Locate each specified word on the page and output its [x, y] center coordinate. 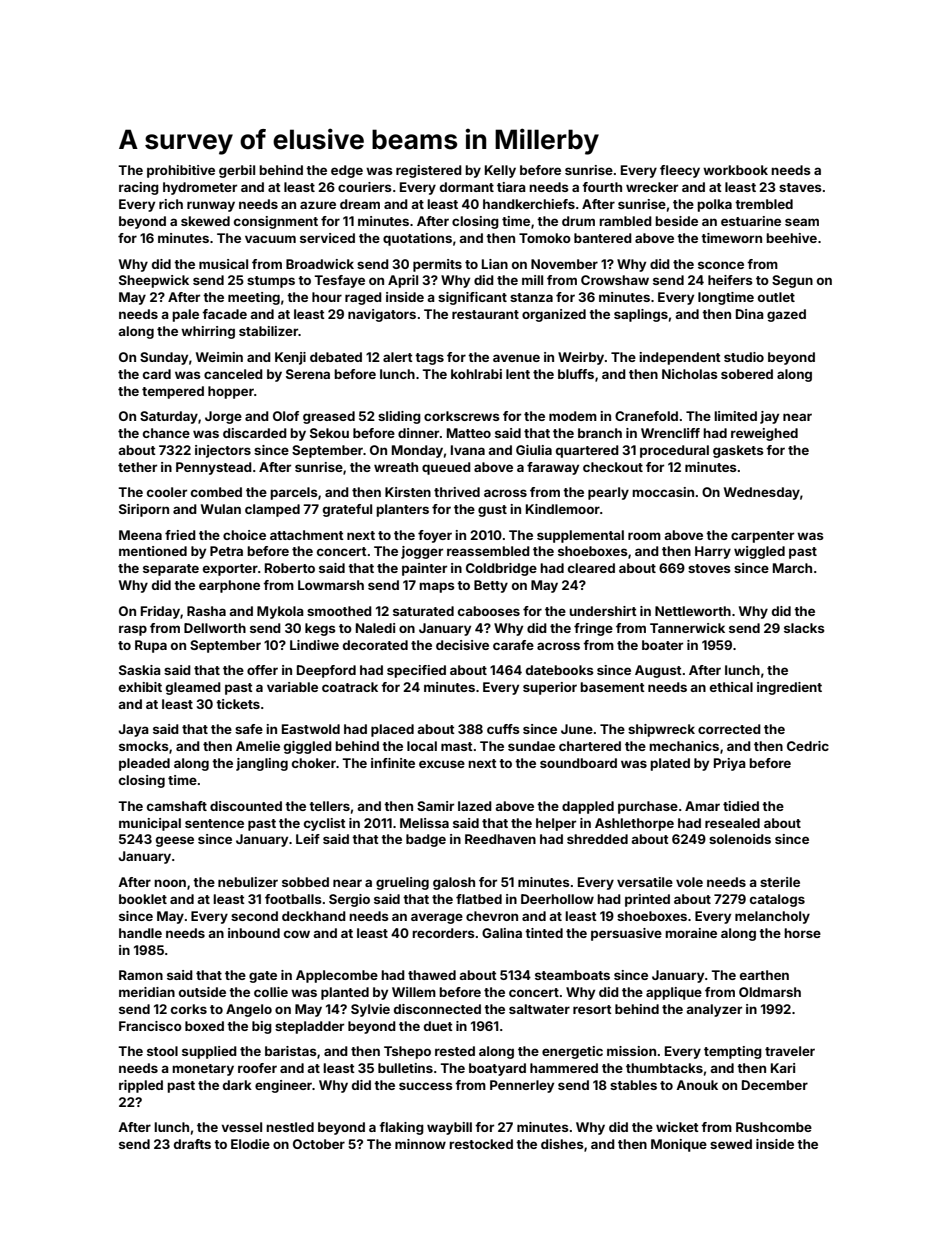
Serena [308, 374]
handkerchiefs [529, 204]
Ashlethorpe [634, 824]
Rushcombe [774, 1127]
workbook [735, 170]
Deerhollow [557, 899]
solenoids [740, 839]
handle [140, 933]
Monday [417, 451]
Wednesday [762, 493]
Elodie [250, 1144]
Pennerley [522, 1086]
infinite [393, 763]
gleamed [193, 688]
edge [347, 171]
